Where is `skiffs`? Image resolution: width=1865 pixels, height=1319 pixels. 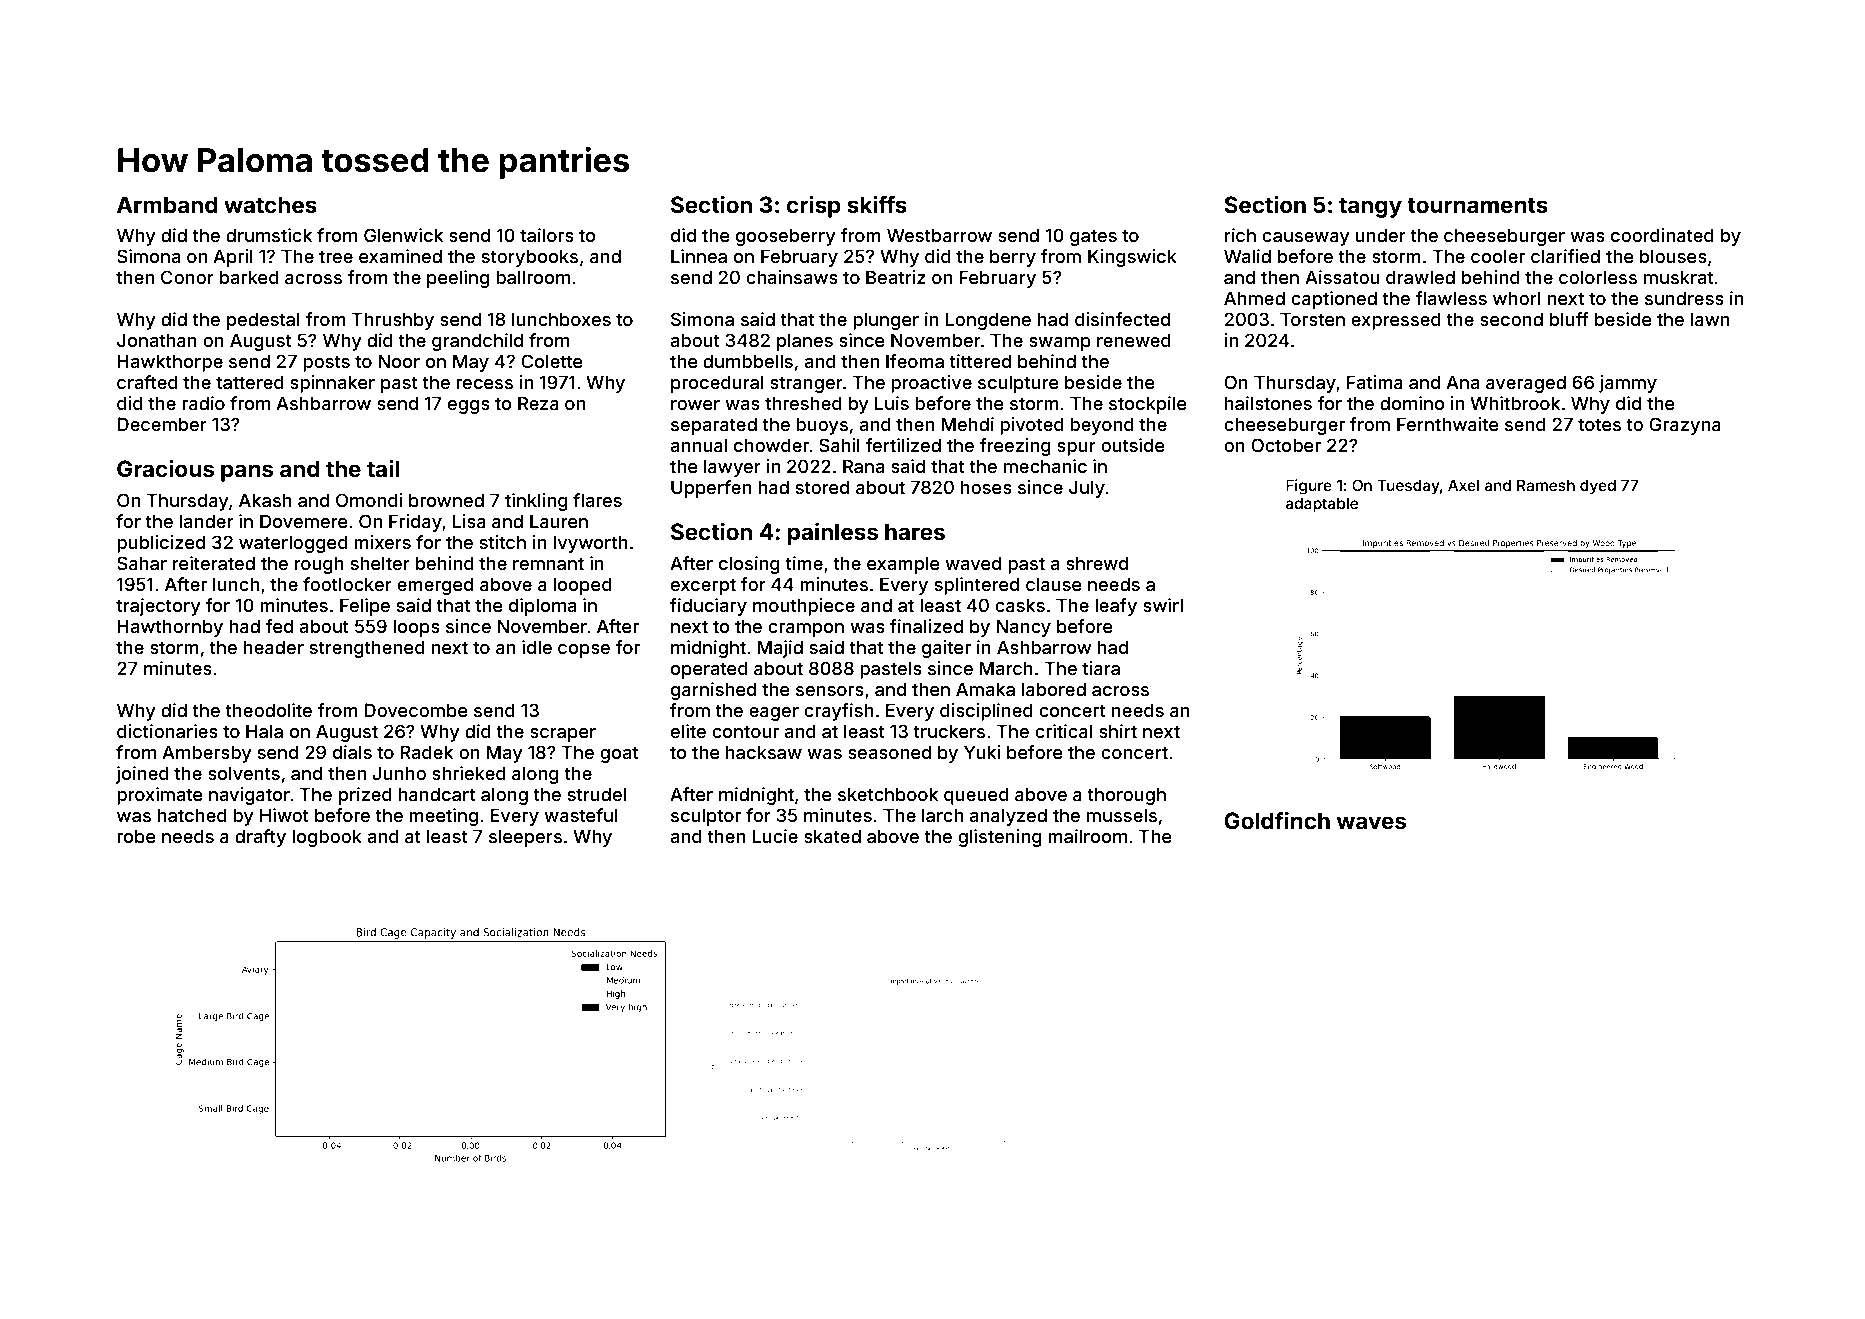
skiffs is located at coordinates (877, 204).
